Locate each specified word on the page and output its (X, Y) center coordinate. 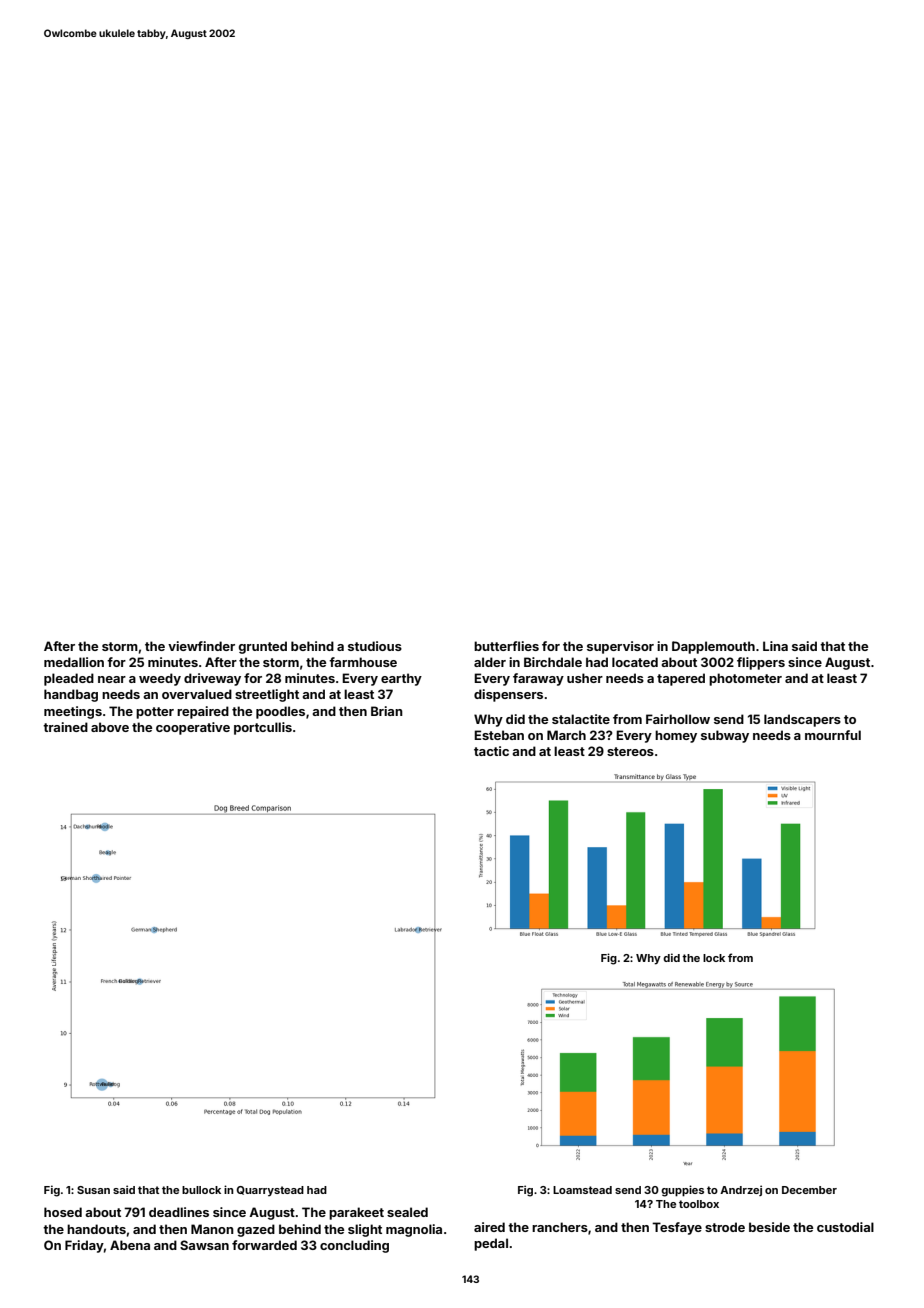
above (110, 727)
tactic (491, 751)
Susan (93, 1190)
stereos (630, 751)
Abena (130, 1245)
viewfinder (201, 646)
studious (375, 646)
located (635, 662)
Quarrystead (270, 1191)
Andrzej (741, 1190)
